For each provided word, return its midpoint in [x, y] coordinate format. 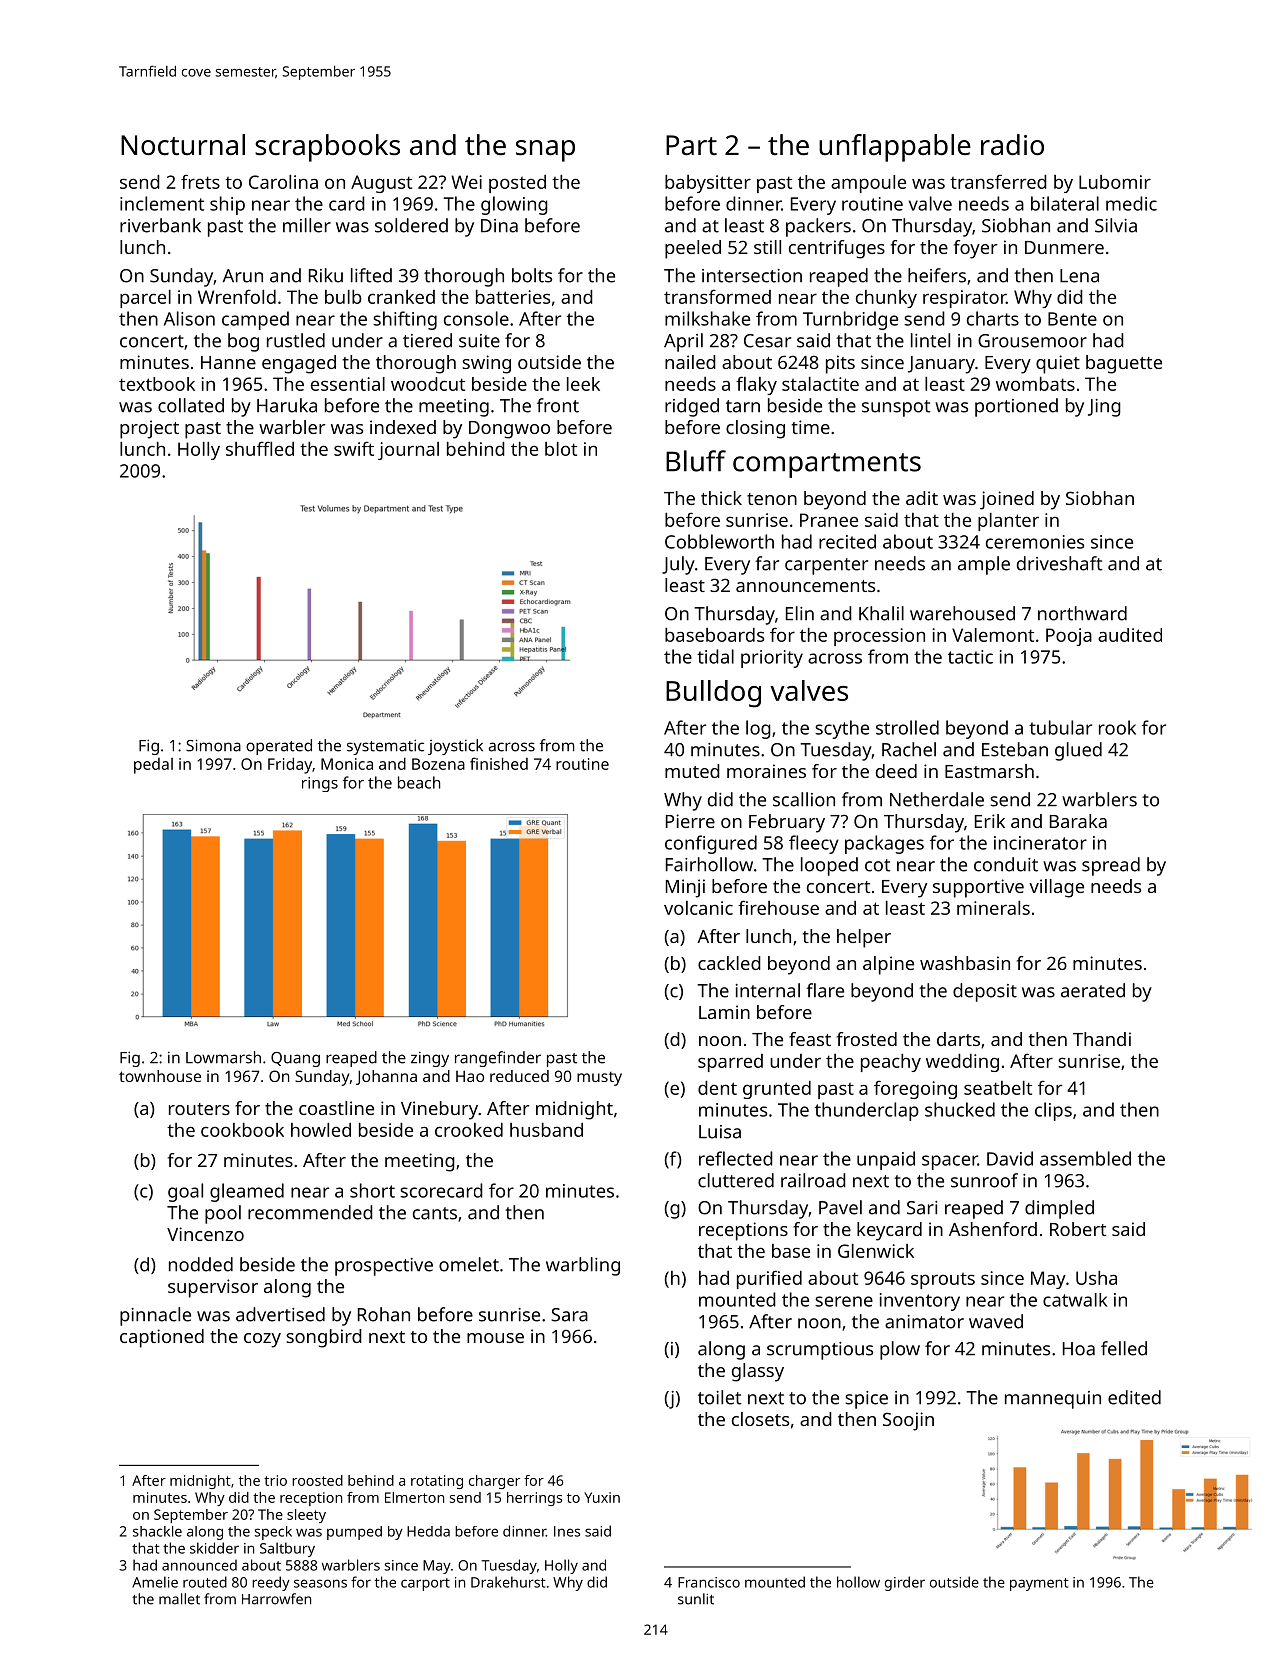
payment [1039, 1584]
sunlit [696, 1599]
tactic [970, 657]
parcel [145, 299]
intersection [752, 276]
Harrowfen [276, 1599]
